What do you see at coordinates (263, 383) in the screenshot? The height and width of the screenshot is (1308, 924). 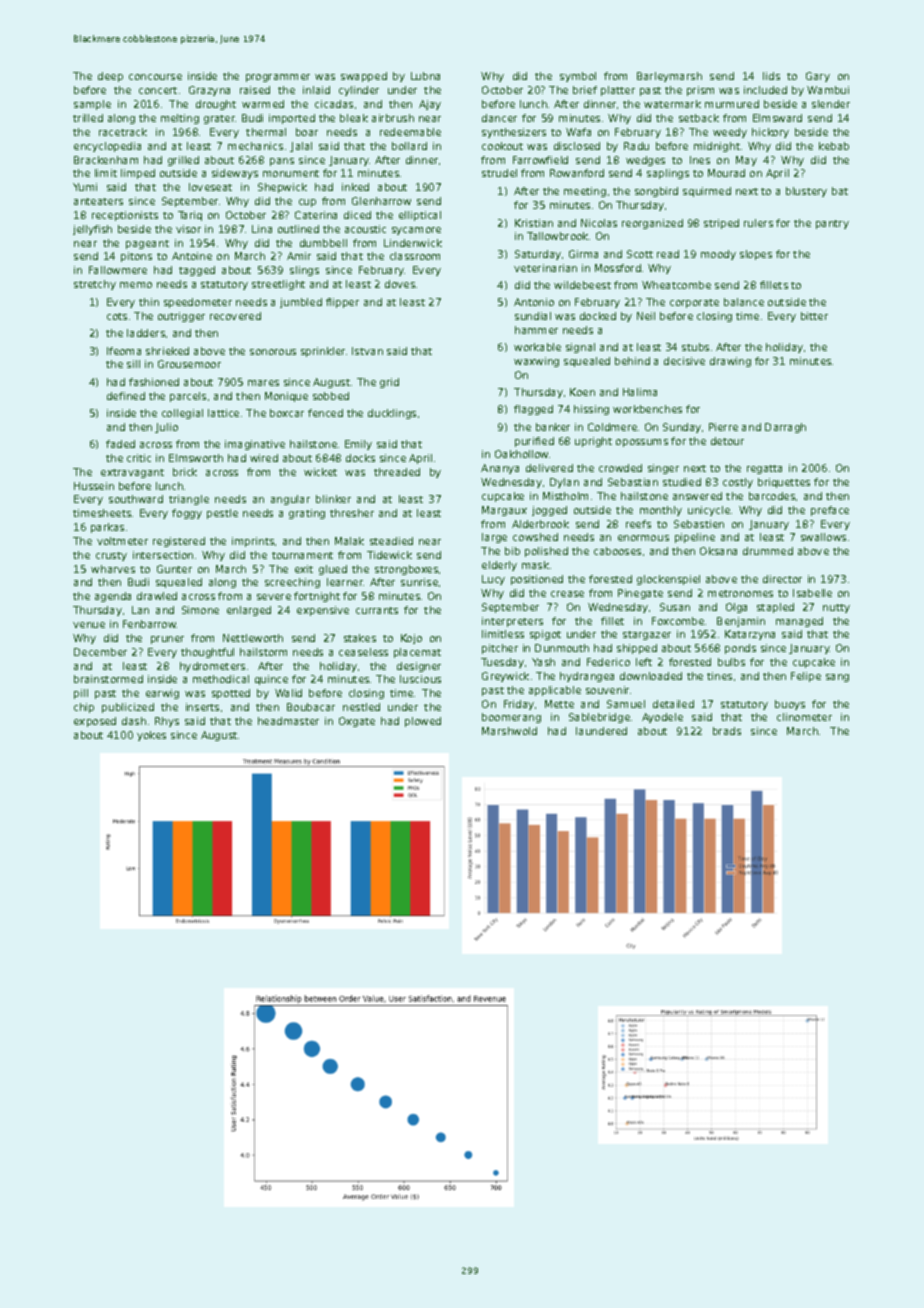 I see `mares` at bounding box center [263, 383].
